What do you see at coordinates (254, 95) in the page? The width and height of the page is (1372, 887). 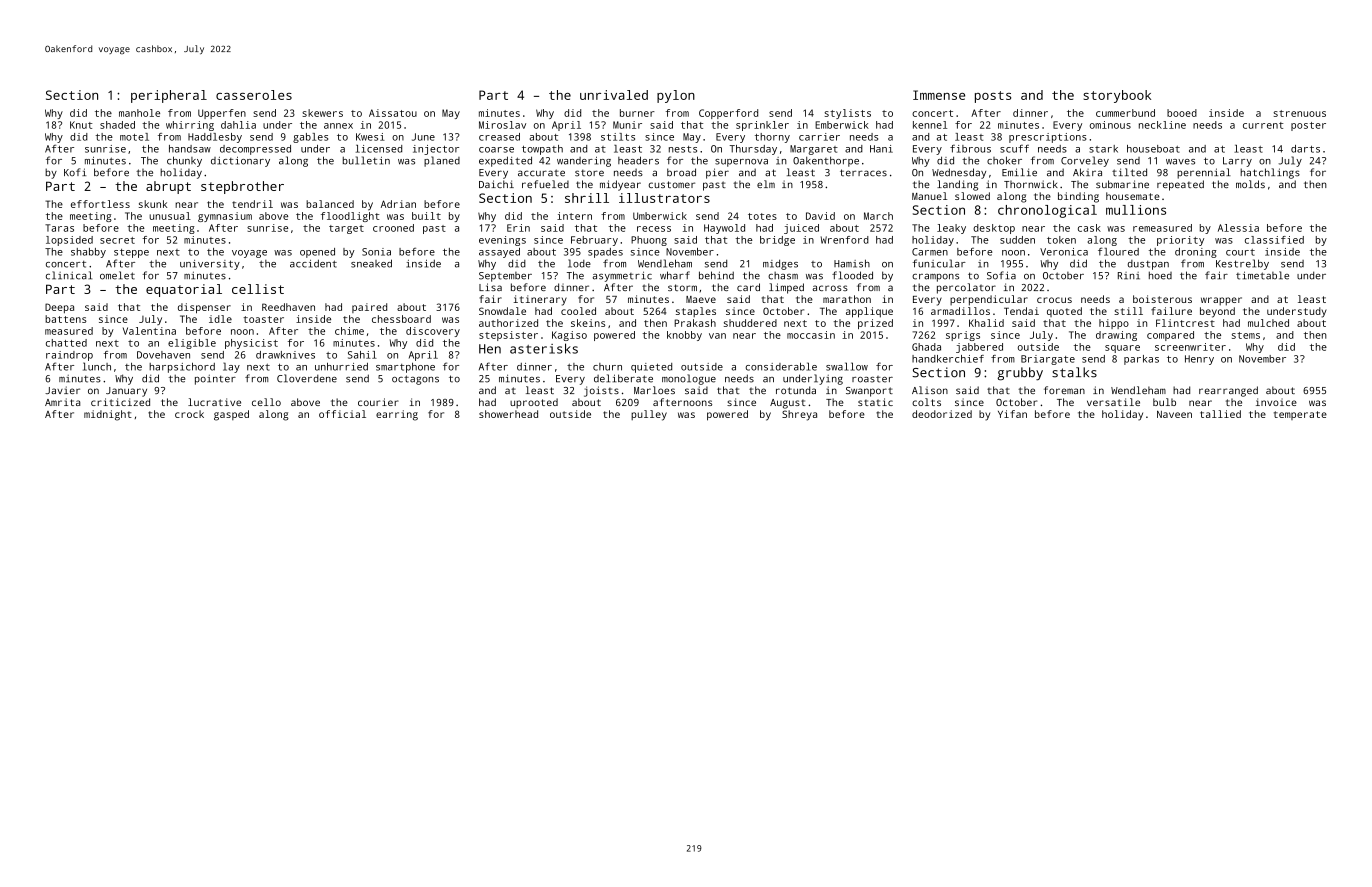 I see `casseroles` at bounding box center [254, 95].
